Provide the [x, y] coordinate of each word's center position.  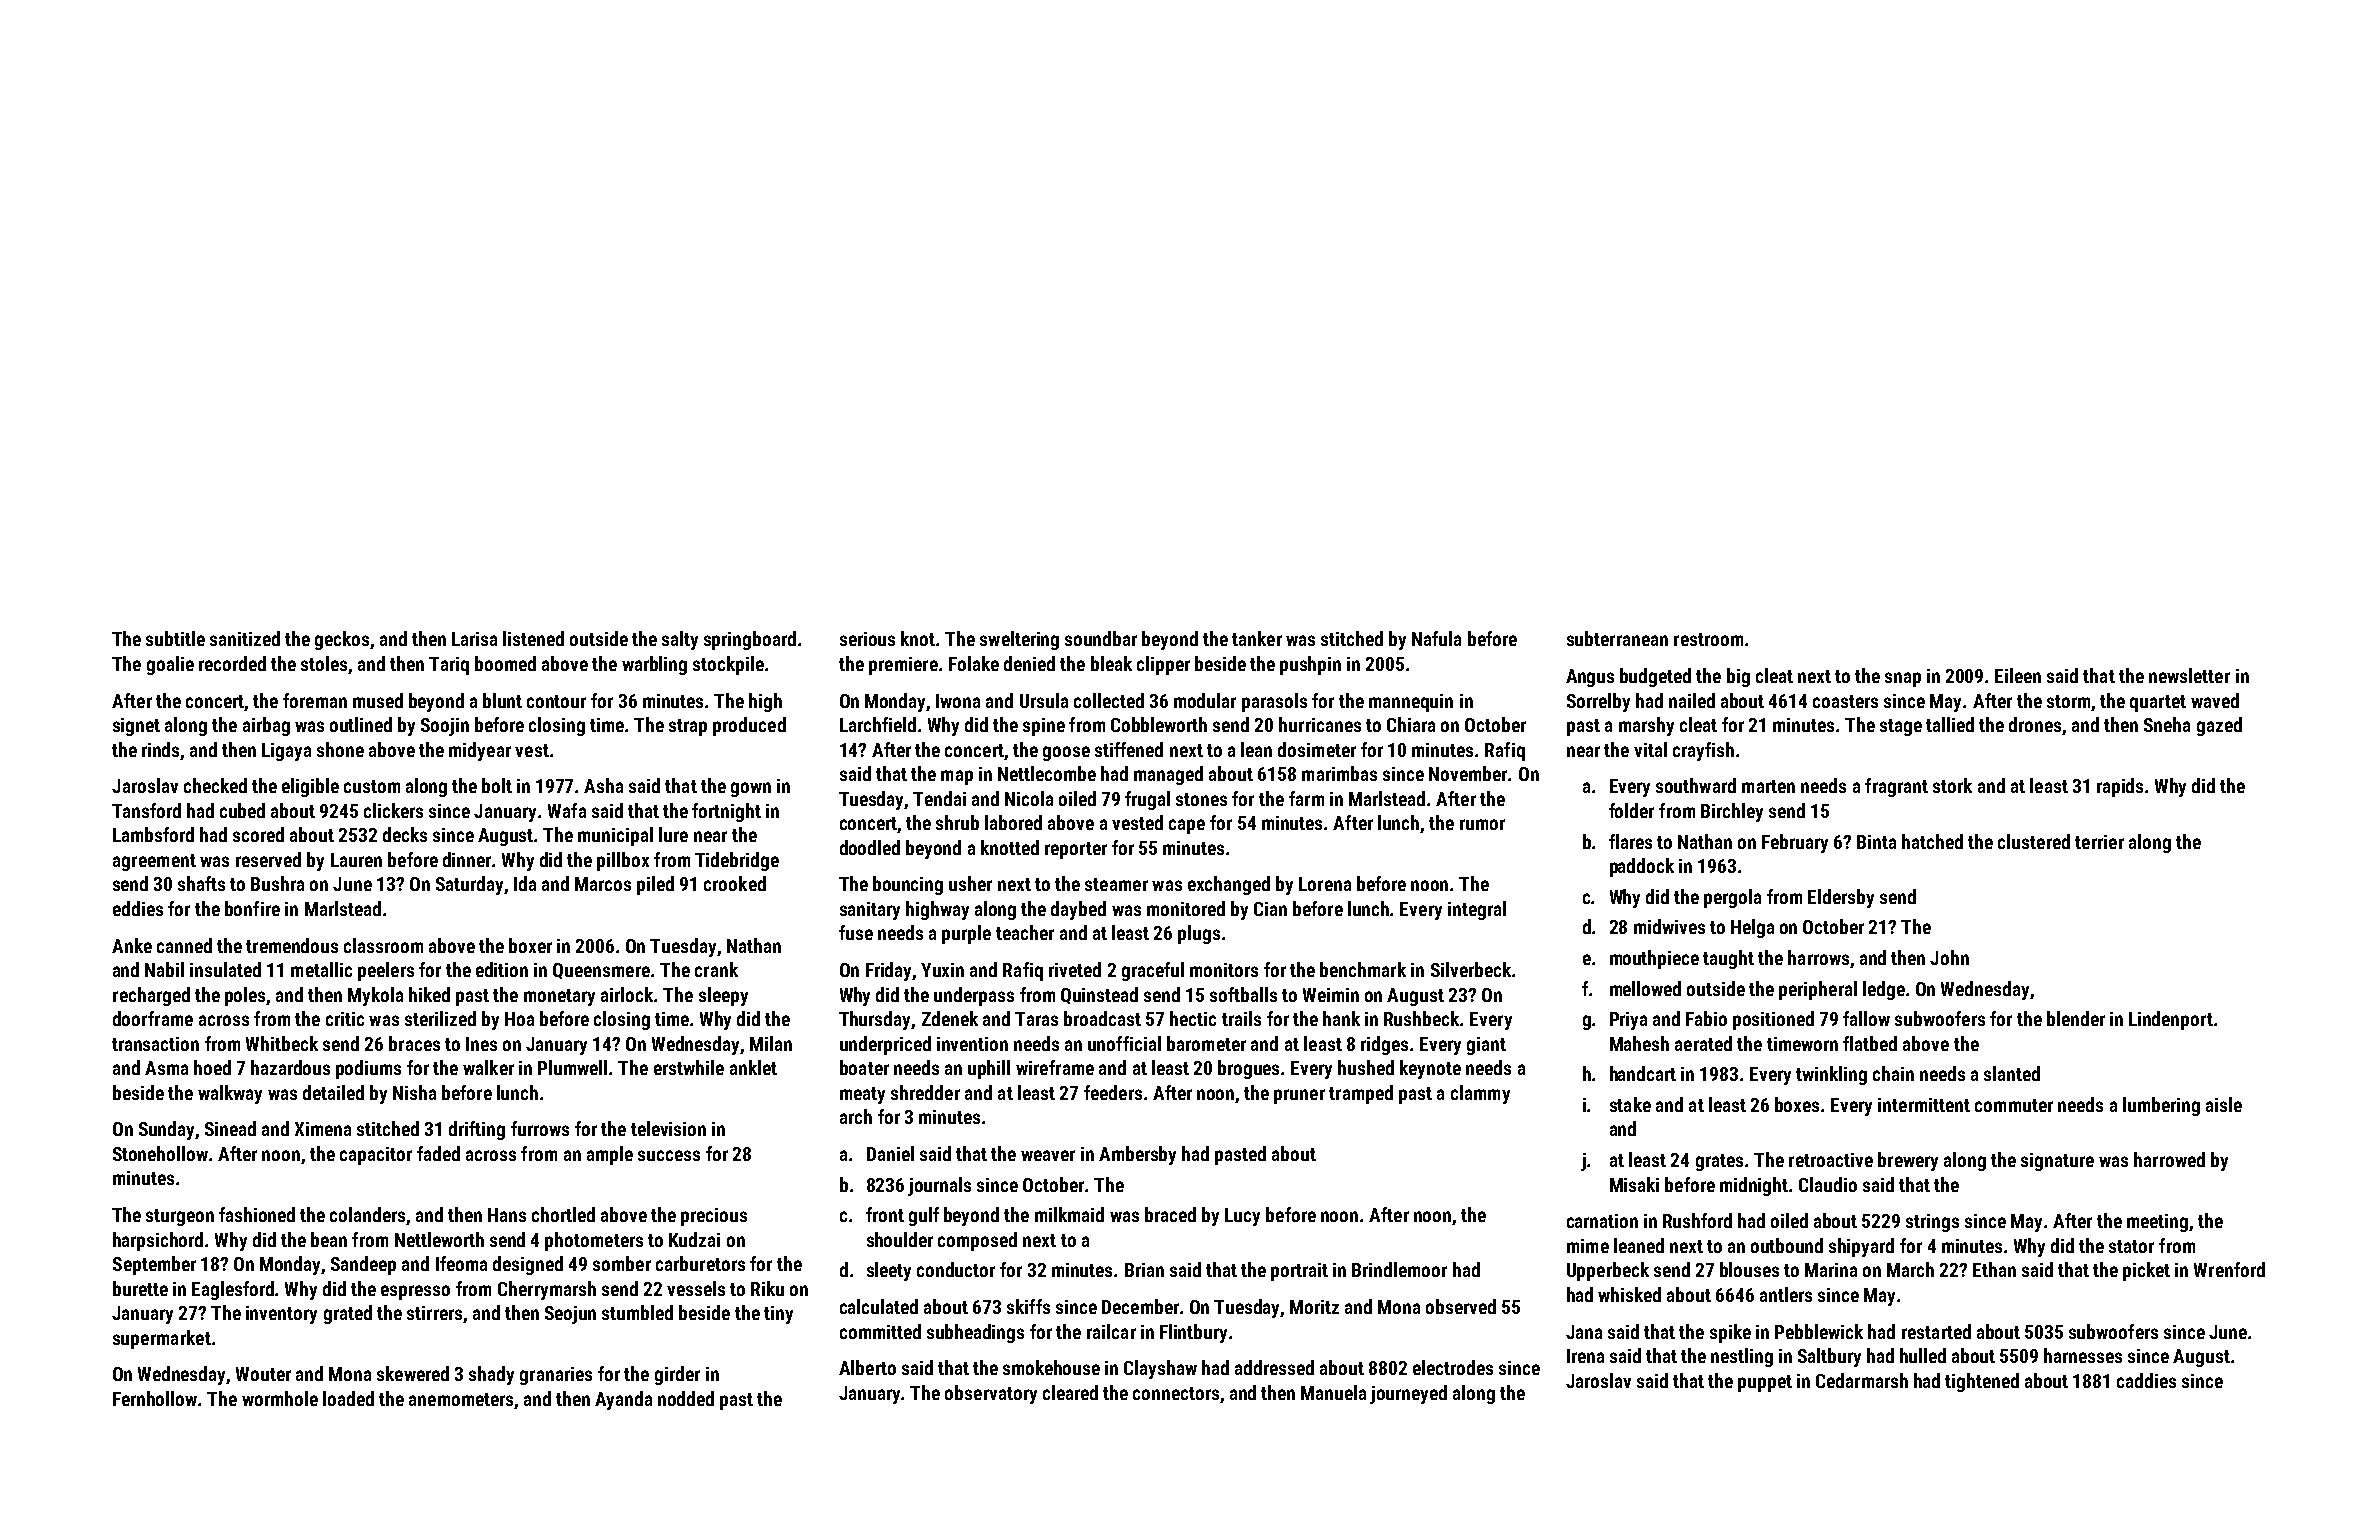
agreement [154, 862]
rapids [2120, 787]
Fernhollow [155, 1398]
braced [1170, 1214]
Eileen [2018, 675]
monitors [1224, 970]
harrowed [2169, 1159]
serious [867, 639]
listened [533, 638]
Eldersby [1841, 898]
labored [1013, 822]
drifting [477, 1130]
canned [184, 945]
